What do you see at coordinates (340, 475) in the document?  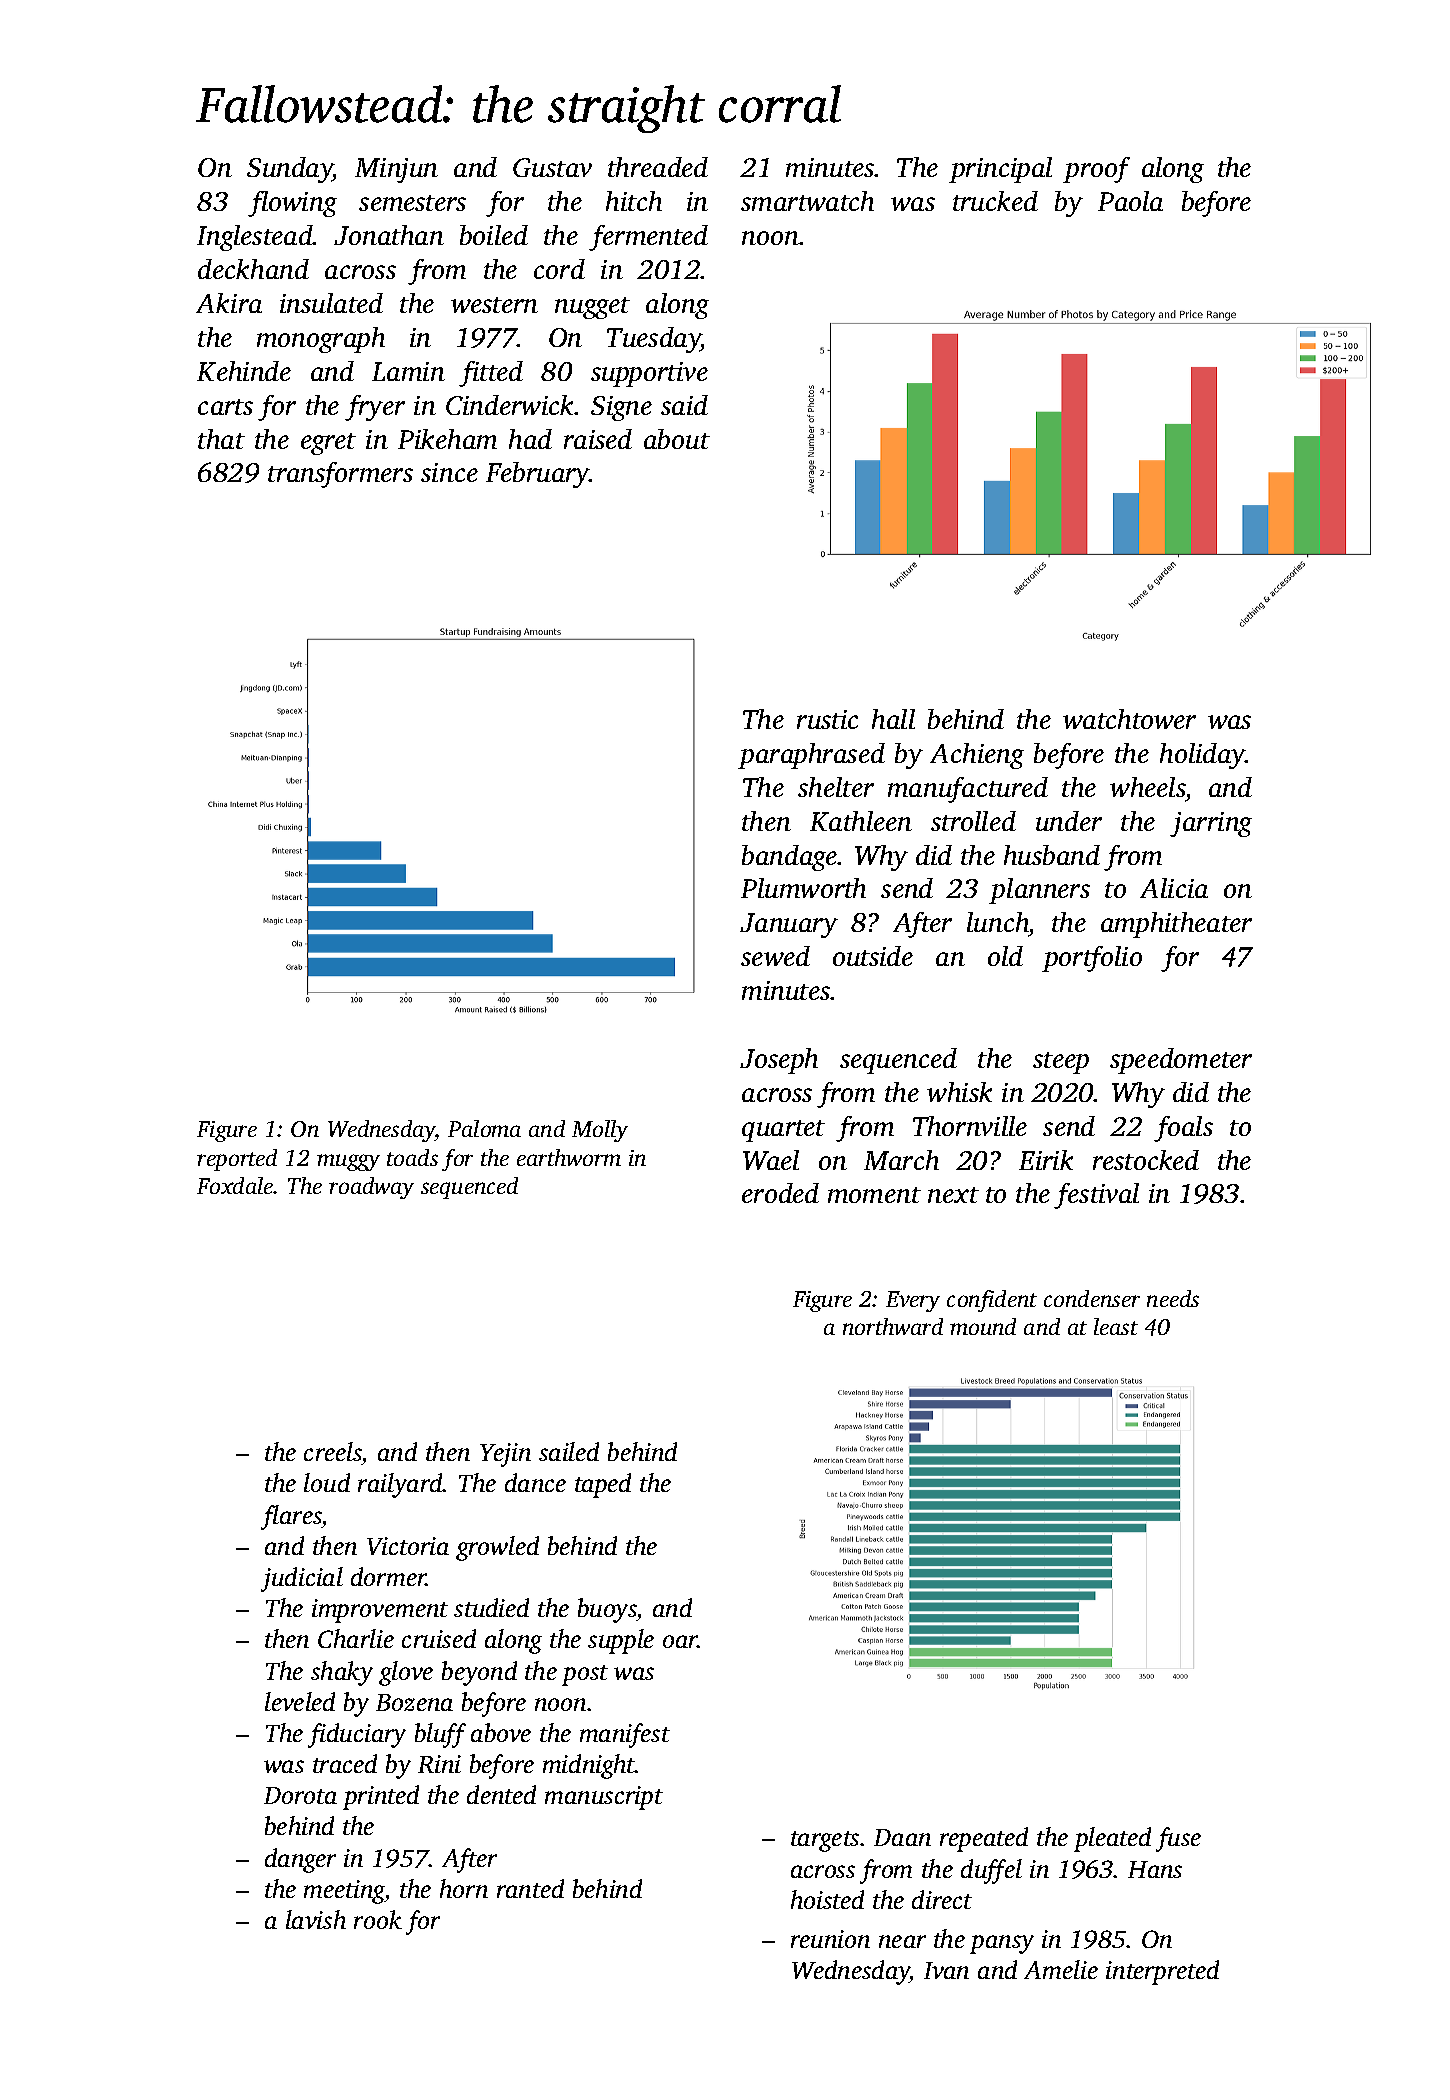 I see `transformers` at bounding box center [340, 475].
